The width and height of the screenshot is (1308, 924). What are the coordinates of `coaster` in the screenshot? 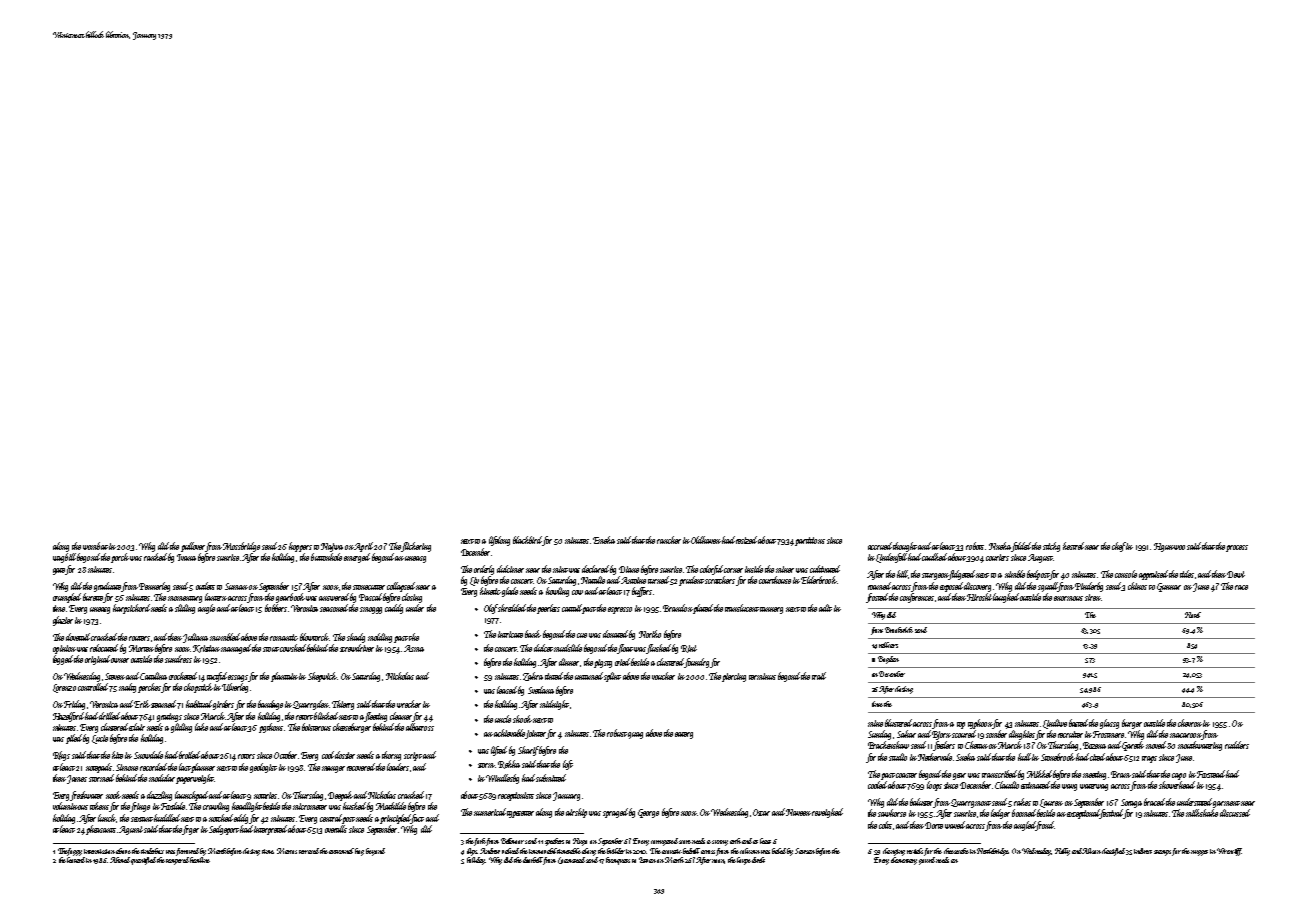 It's located at (906, 775).
